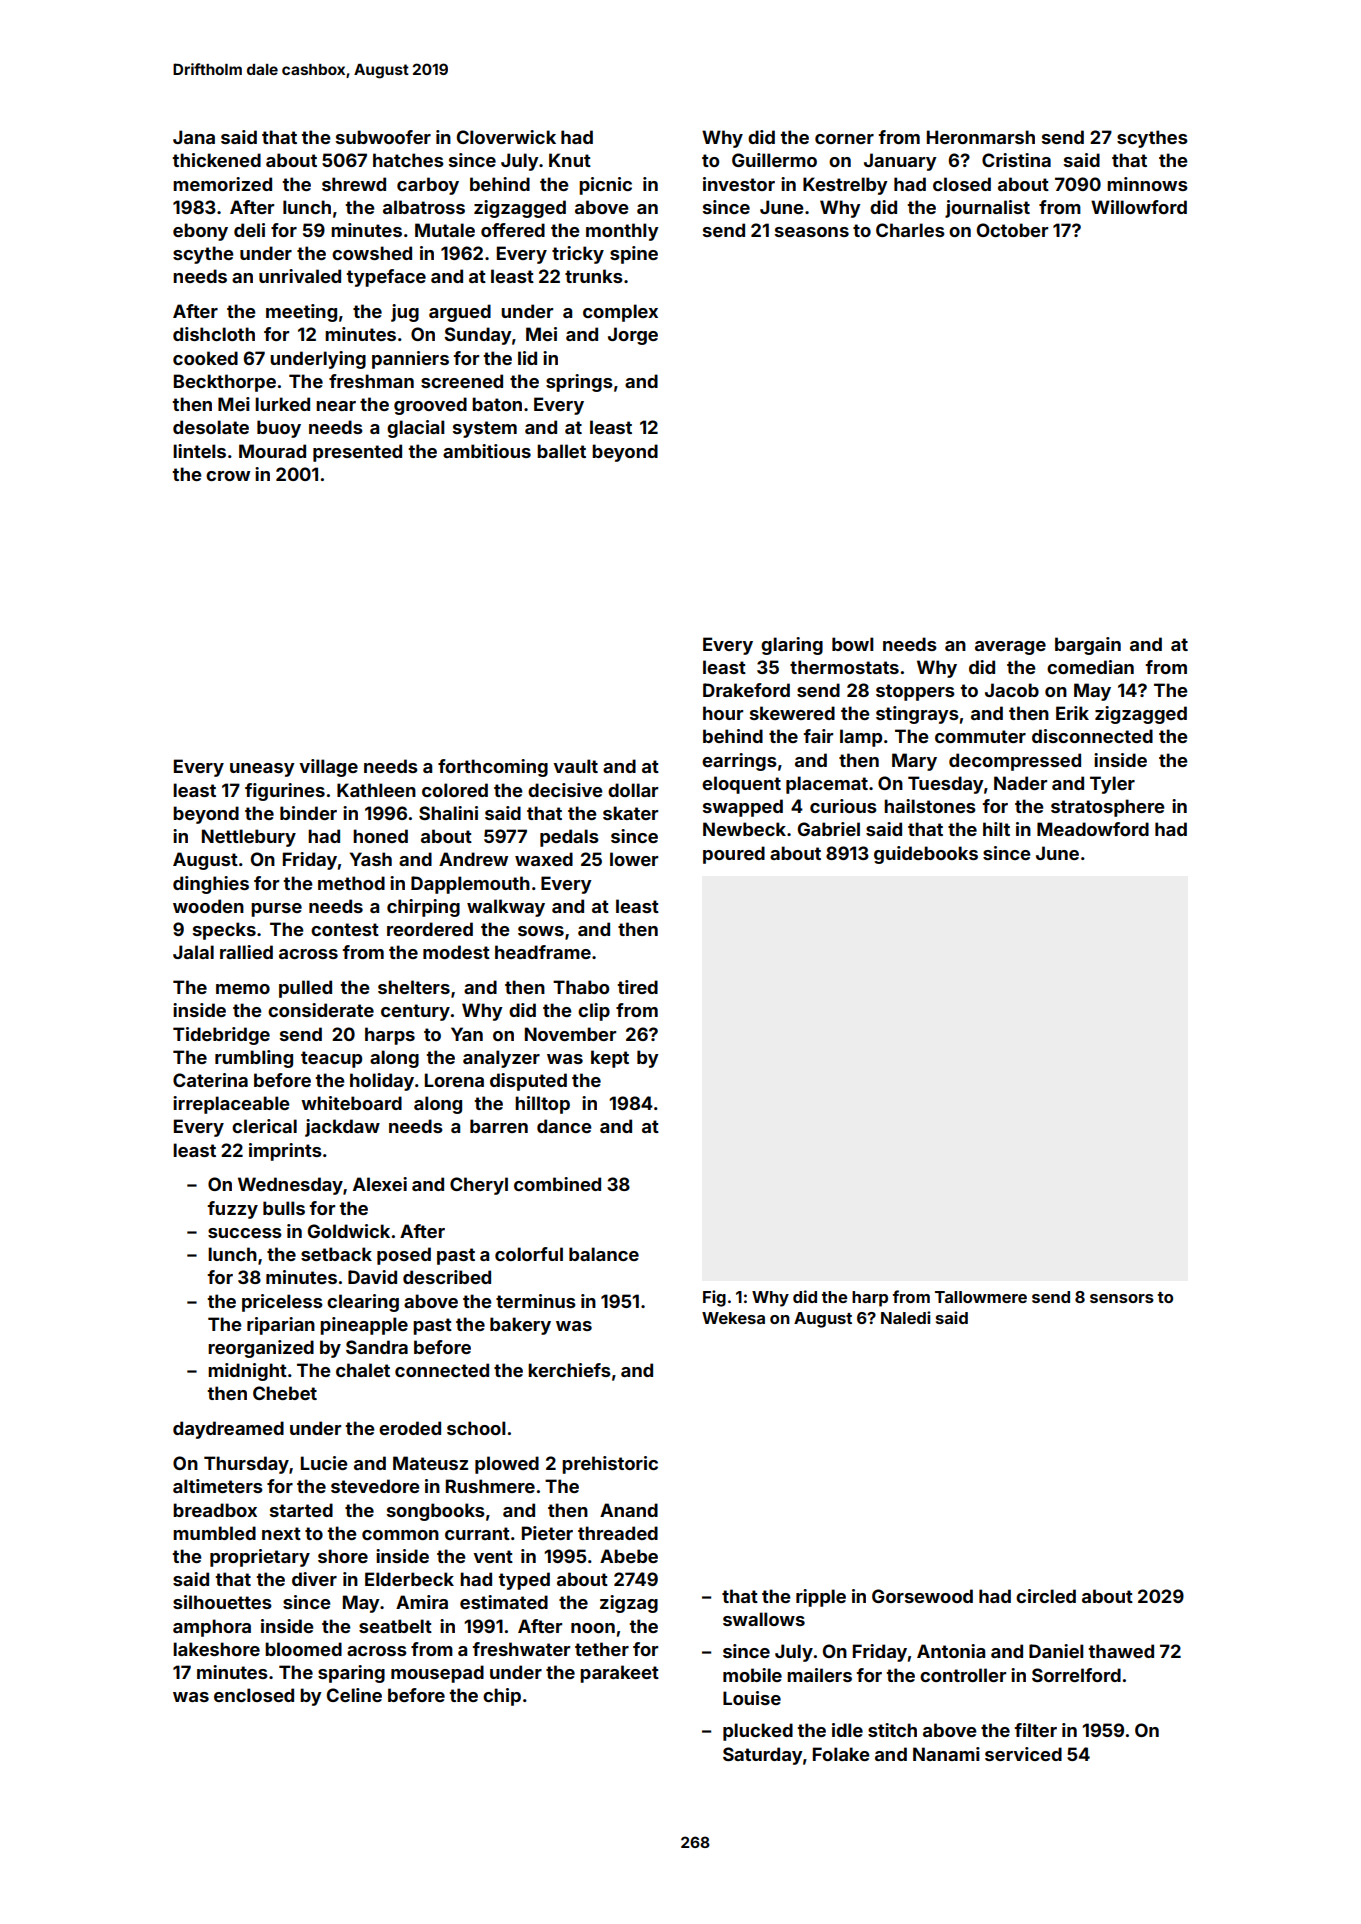 This screenshot has width=1361, height=1924. What do you see at coordinates (926, 855) in the screenshot?
I see `guidebooks` at bounding box center [926, 855].
